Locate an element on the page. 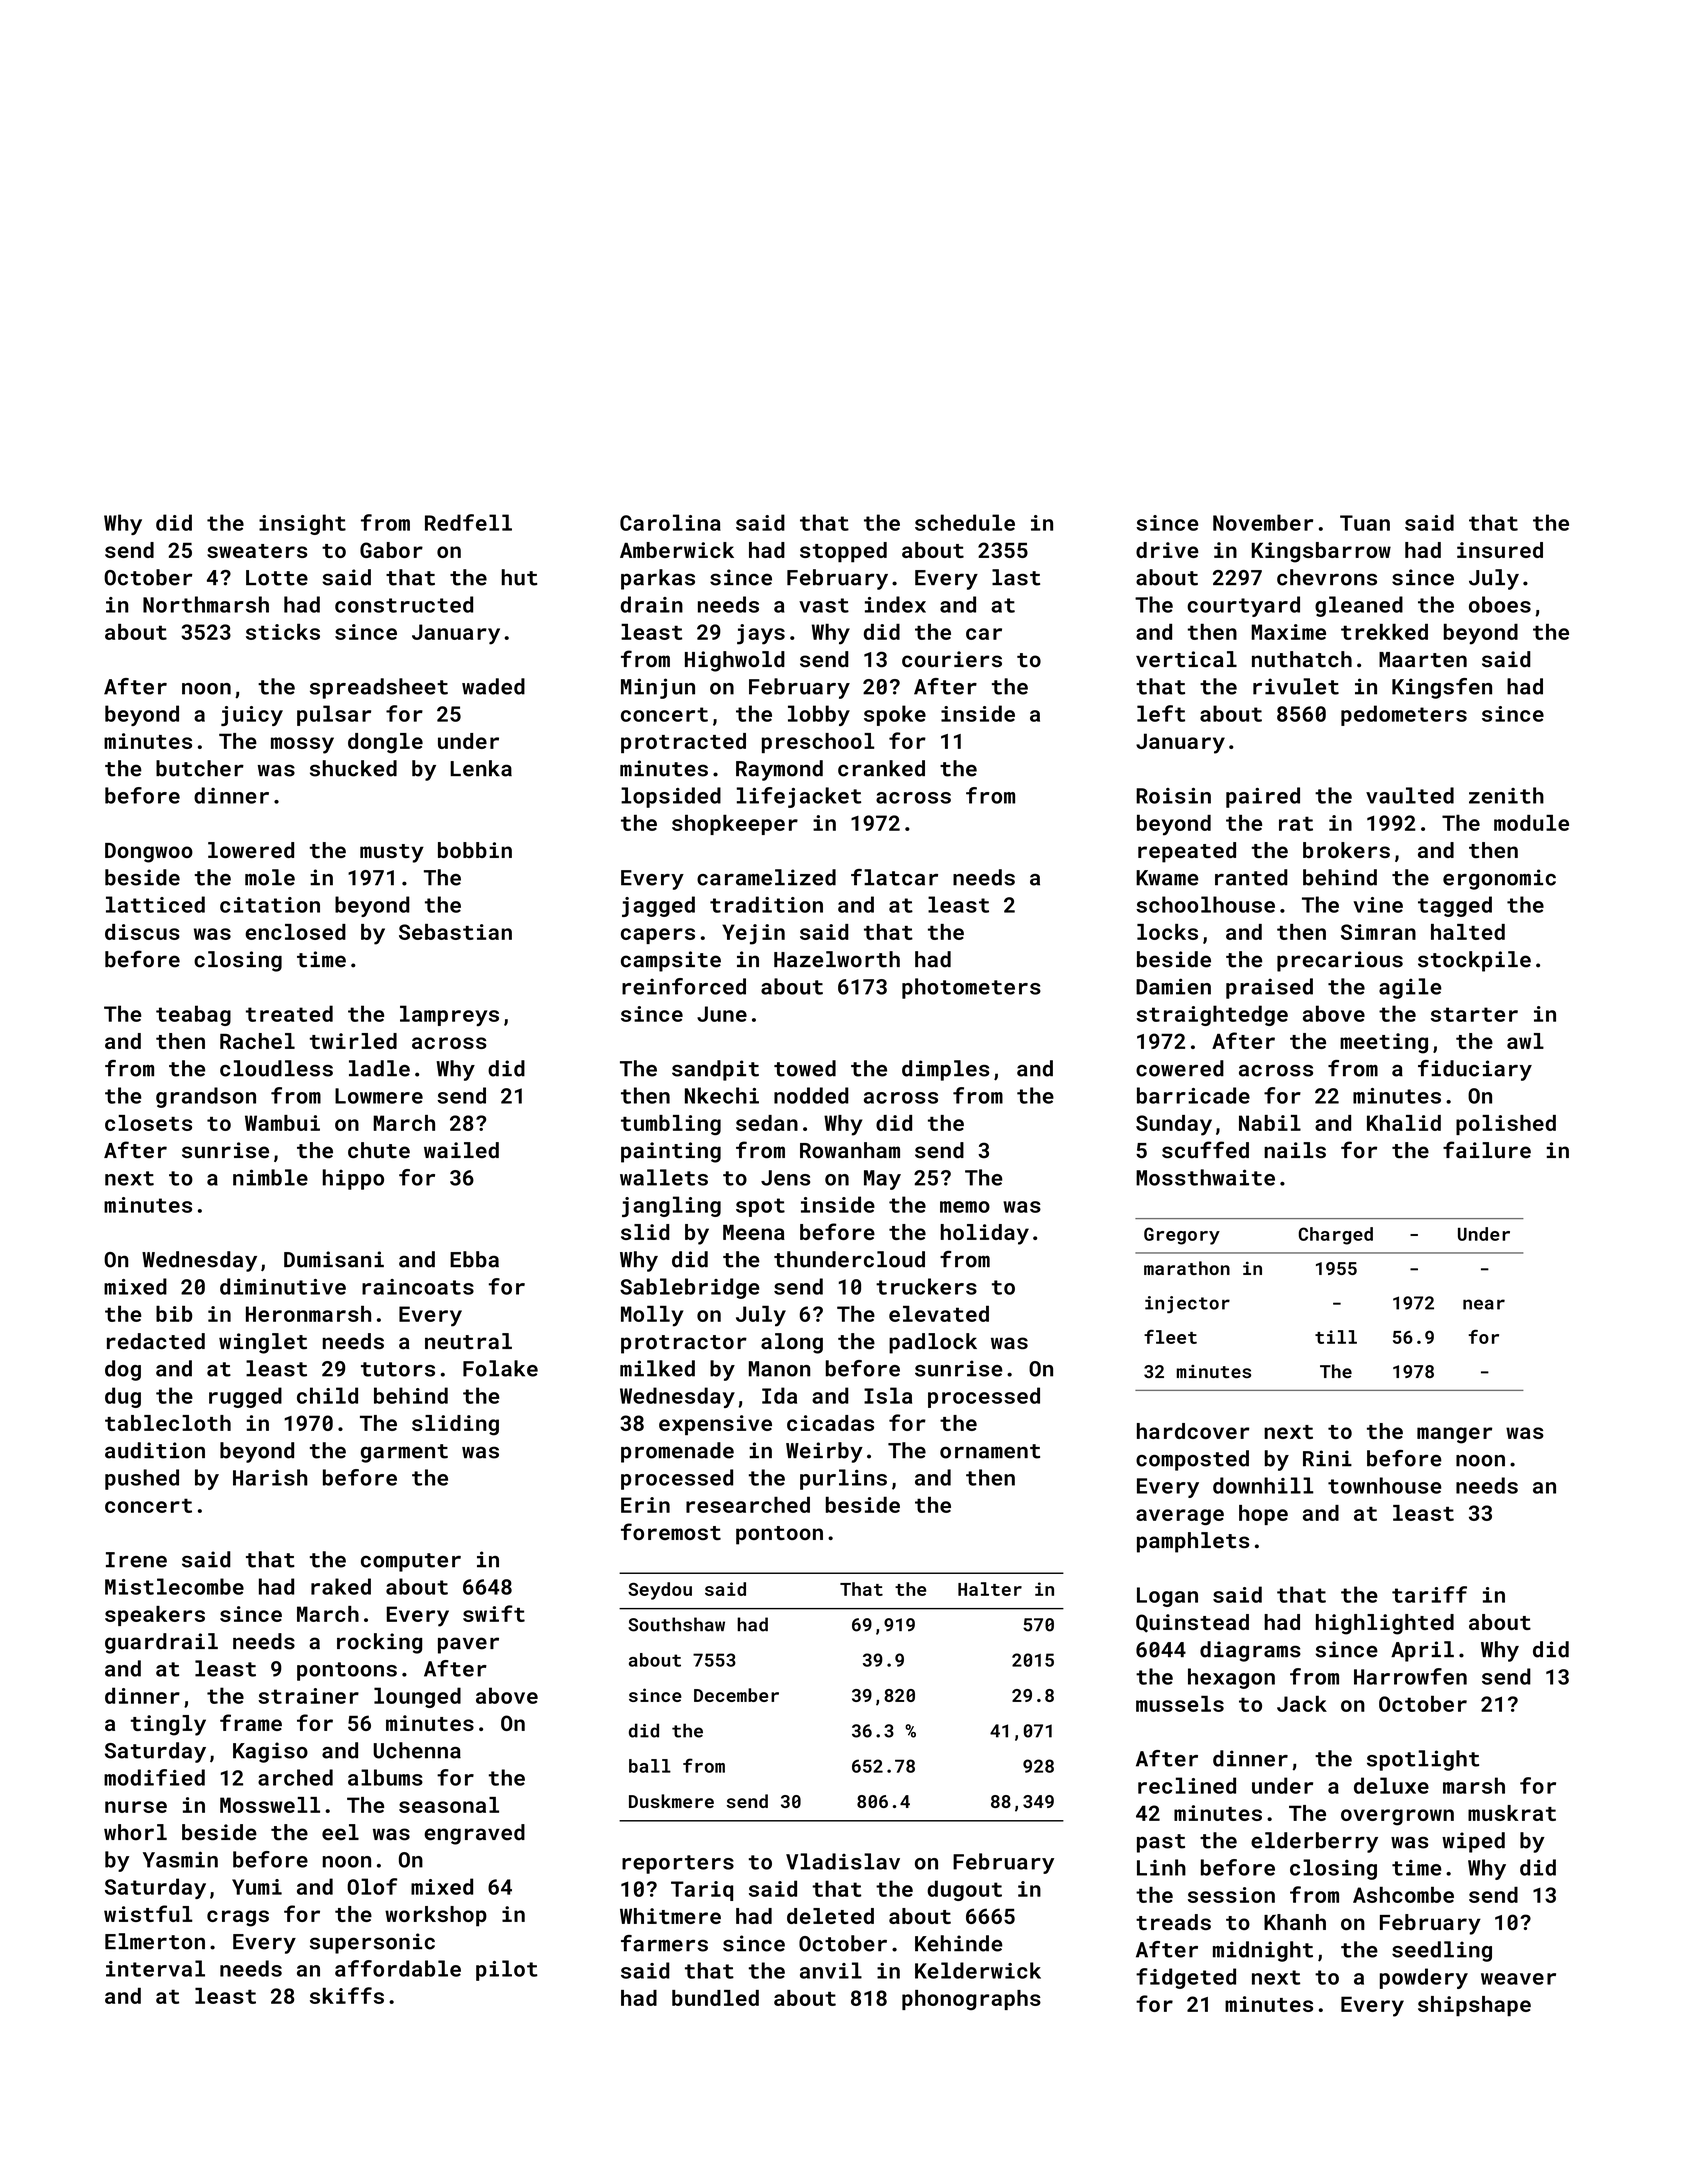  near is located at coordinates (1484, 1304).
